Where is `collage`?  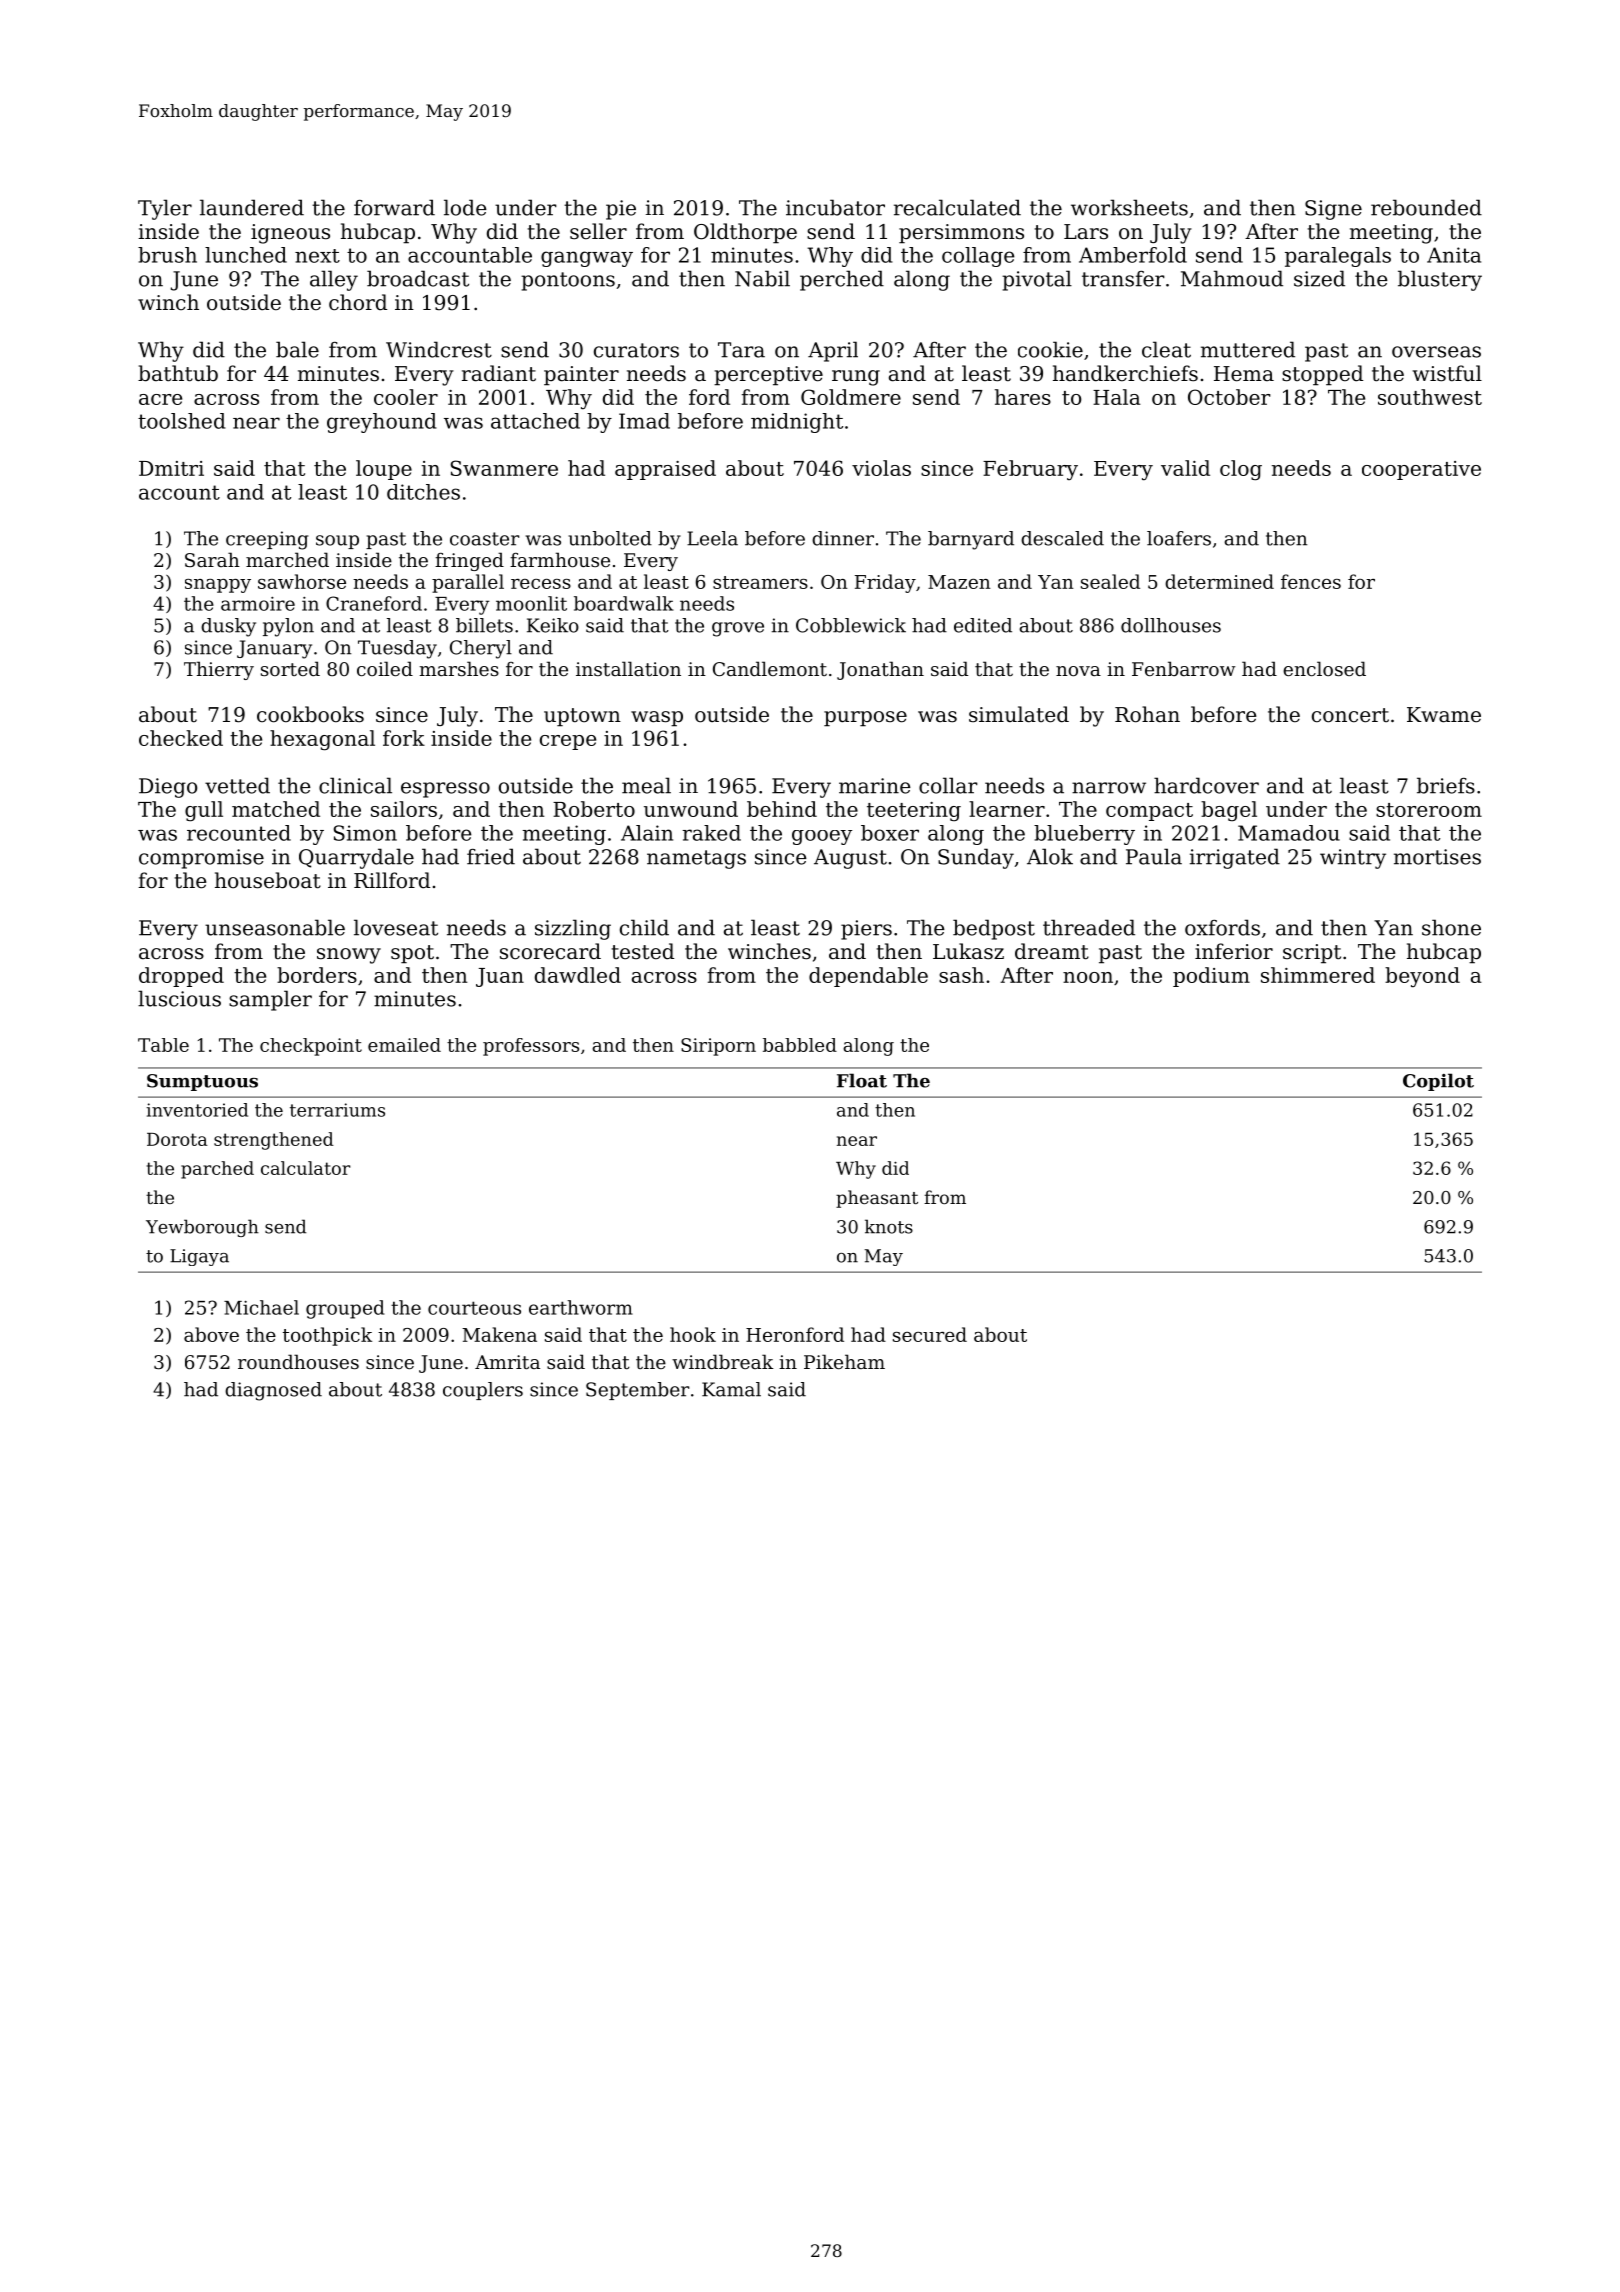 collage is located at coordinates (978, 257).
